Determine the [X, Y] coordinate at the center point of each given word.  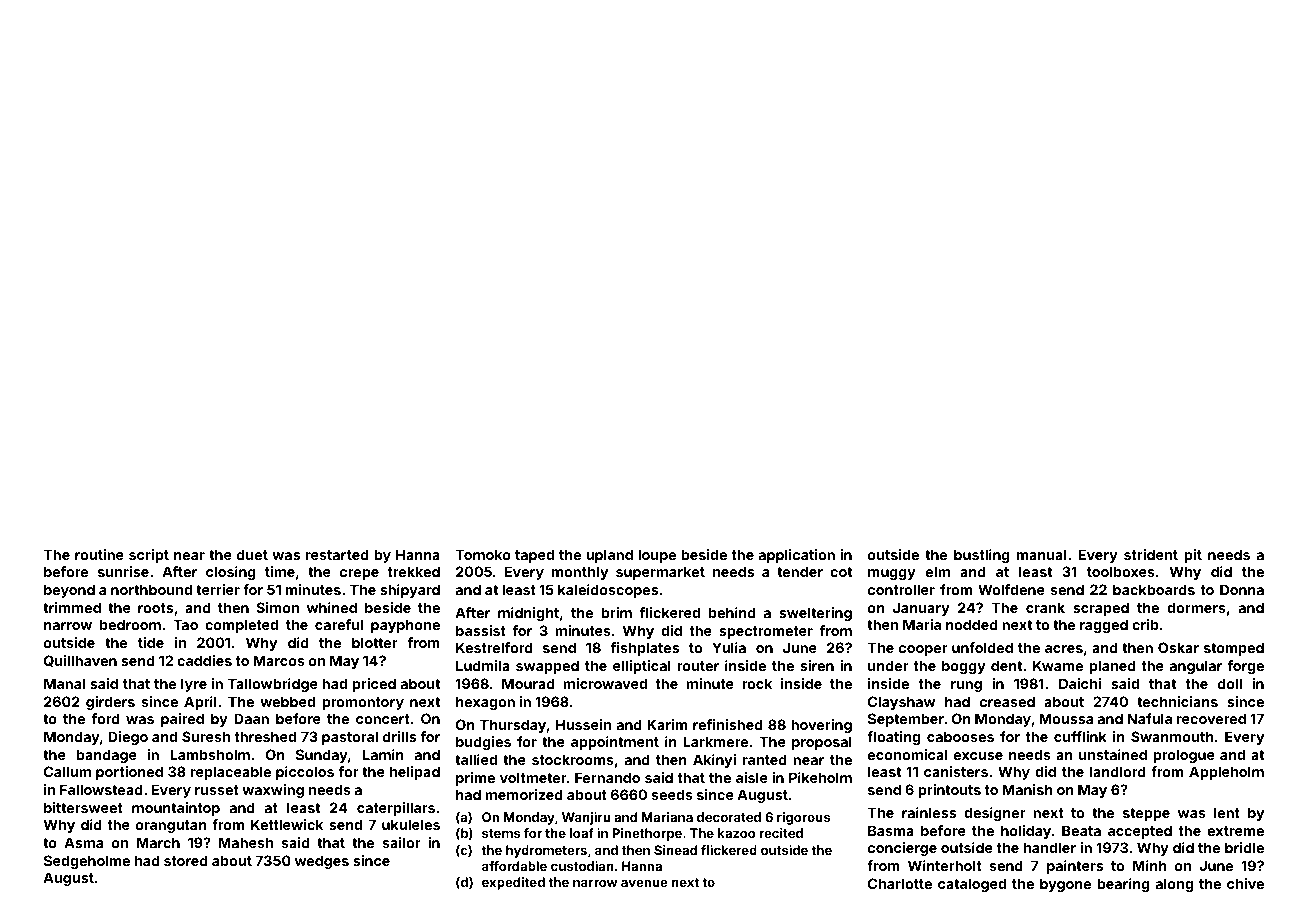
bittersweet [83, 807]
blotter [375, 642]
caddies [204, 660]
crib [1145, 624]
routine [99, 554]
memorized [524, 794]
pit [1193, 556]
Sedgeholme [87, 862]
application [797, 556]
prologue [1184, 756]
